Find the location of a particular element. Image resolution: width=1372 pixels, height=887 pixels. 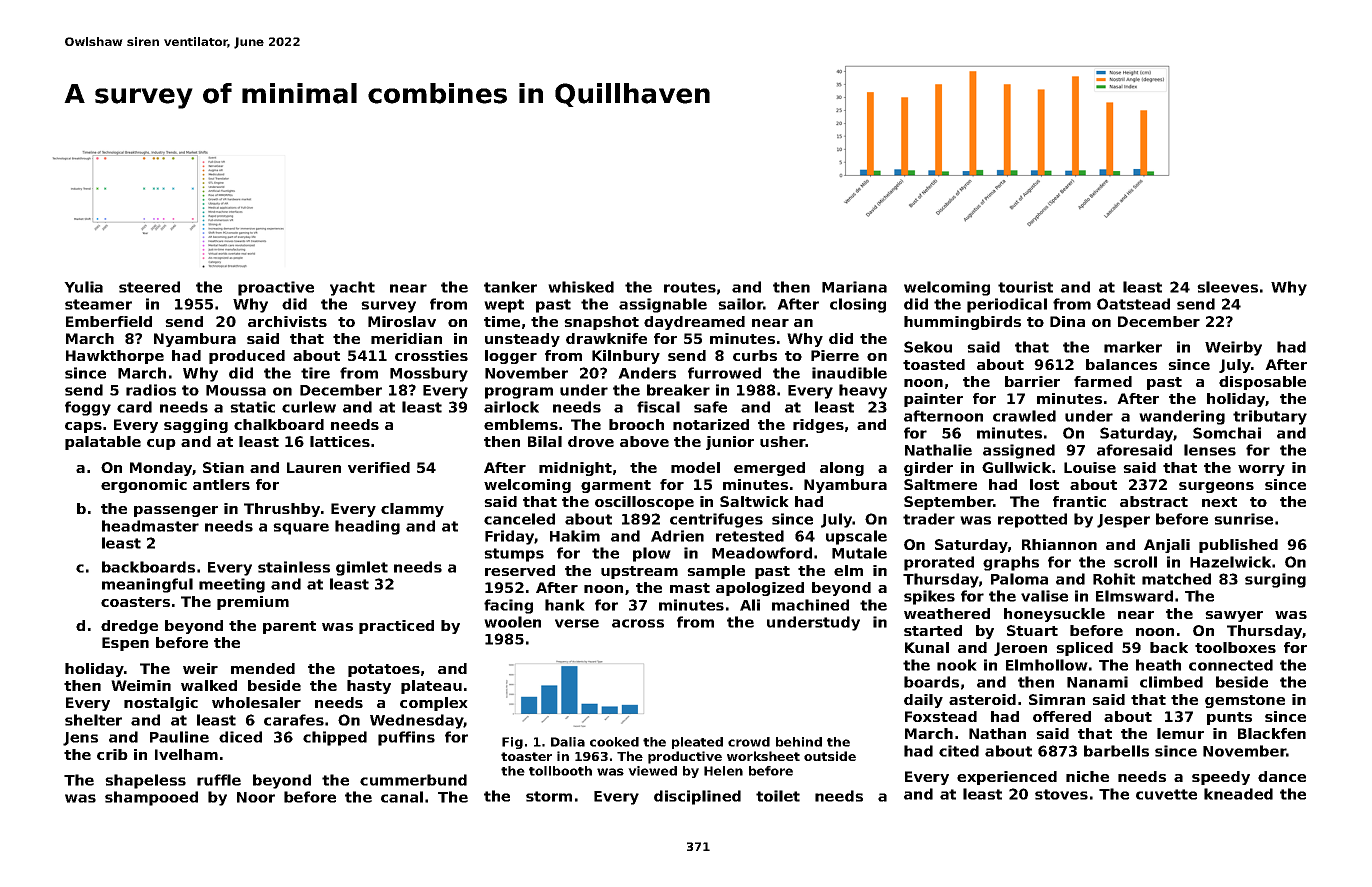

toilet is located at coordinates (778, 796).
